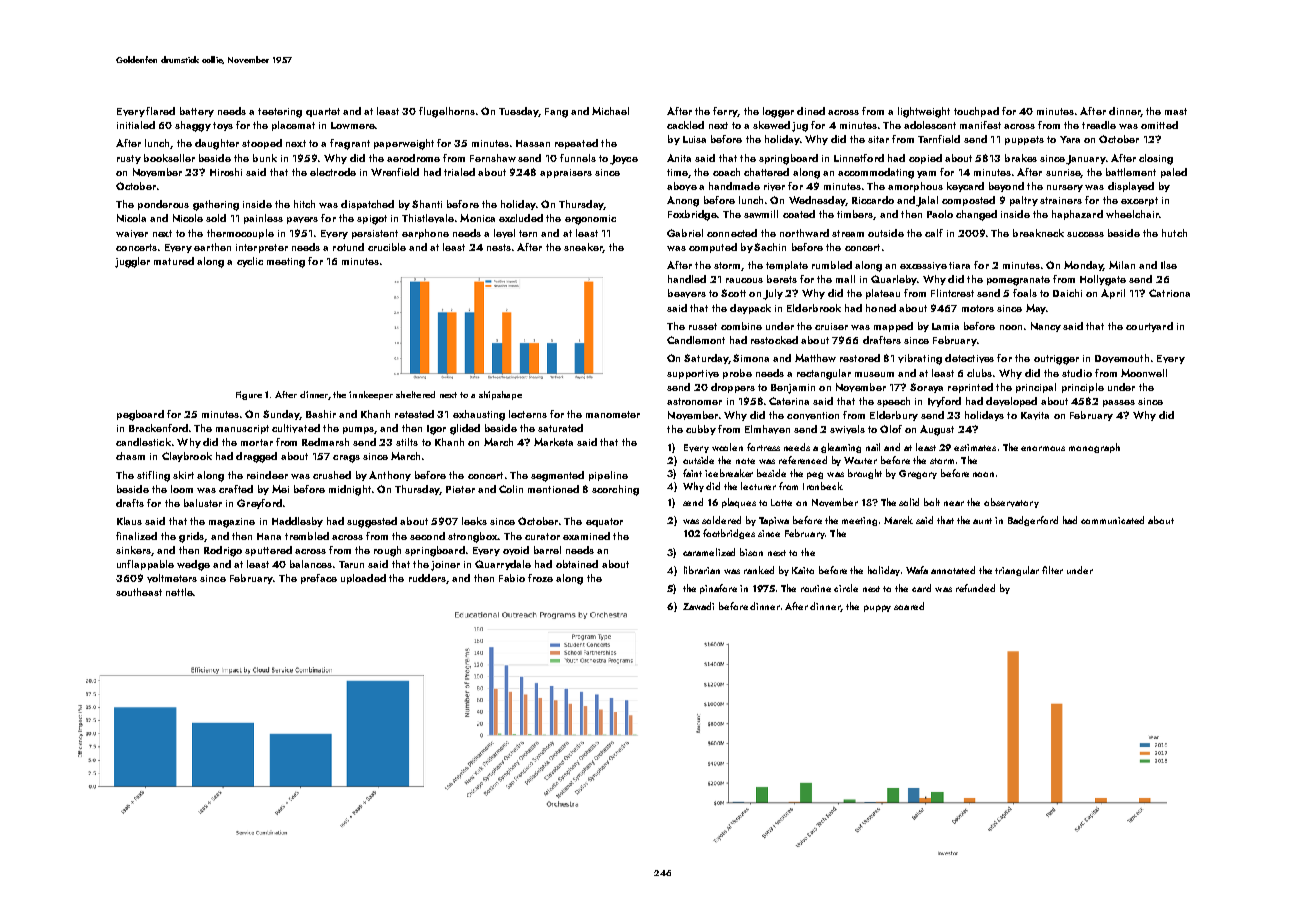 The width and height of the screenshot is (1308, 924). What do you see at coordinates (679, 158) in the screenshot?
I see `Anita` at bounding box center [679, 158].
